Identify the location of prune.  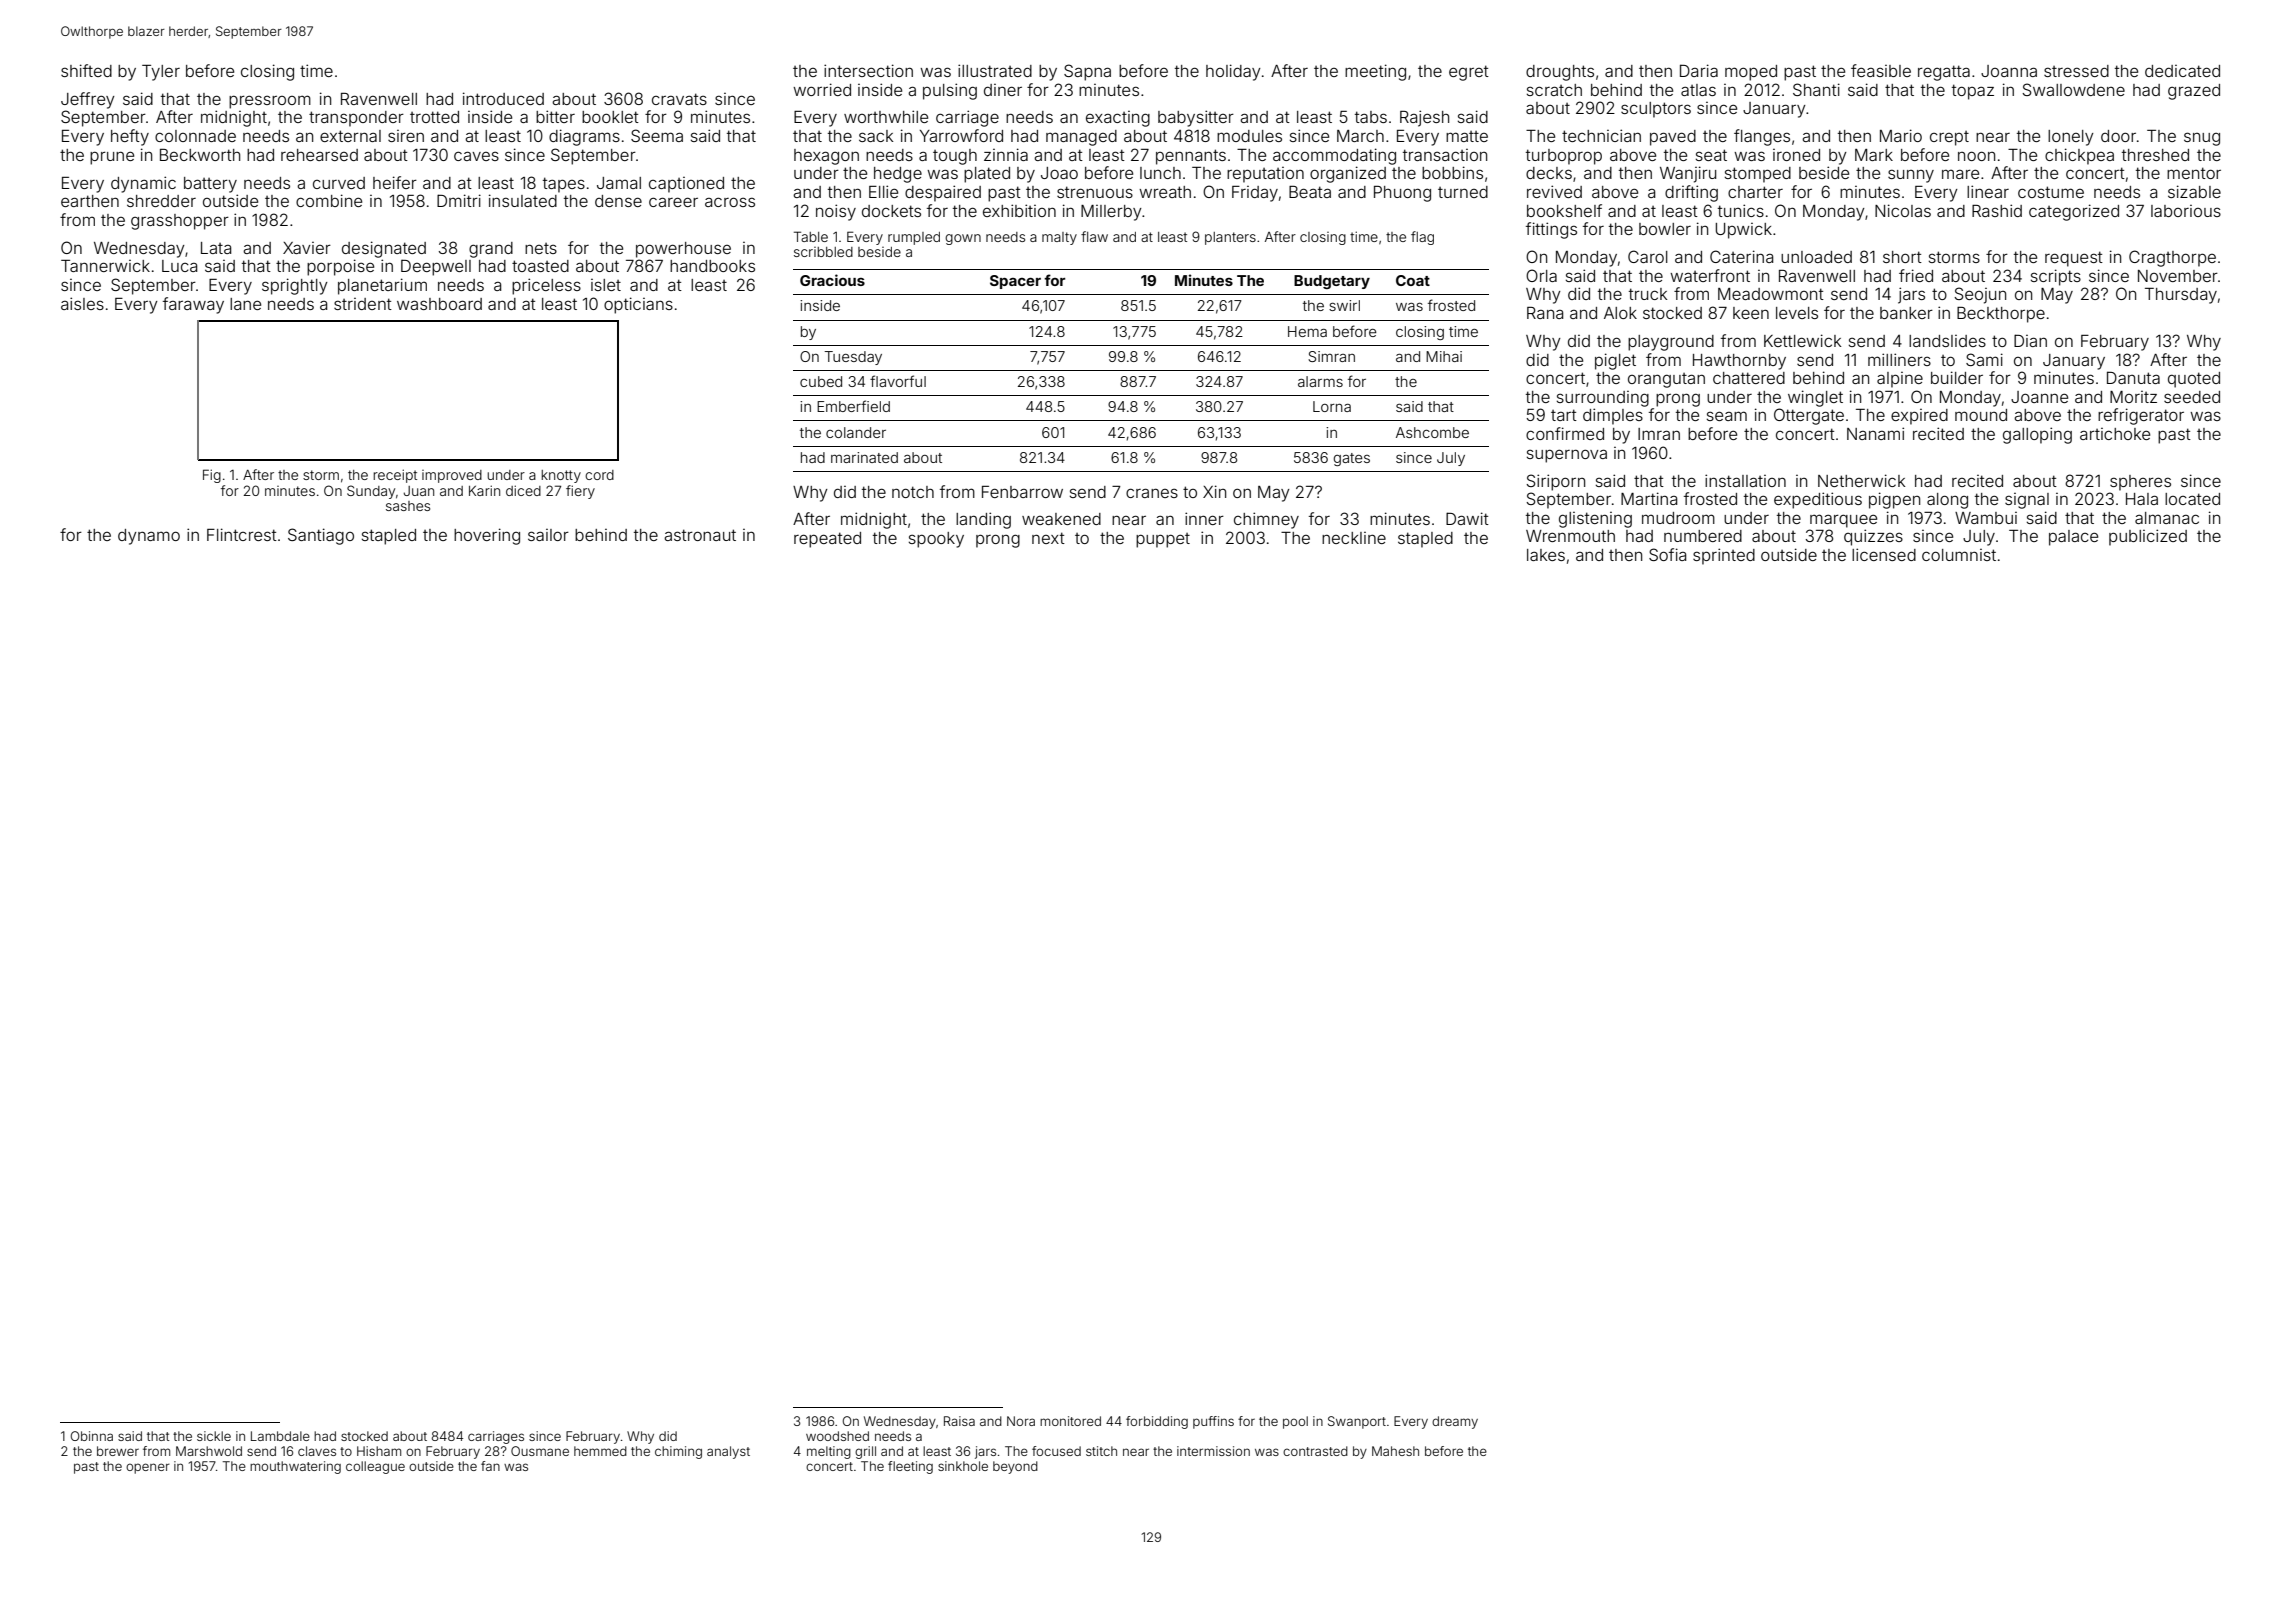
(112, 158).
